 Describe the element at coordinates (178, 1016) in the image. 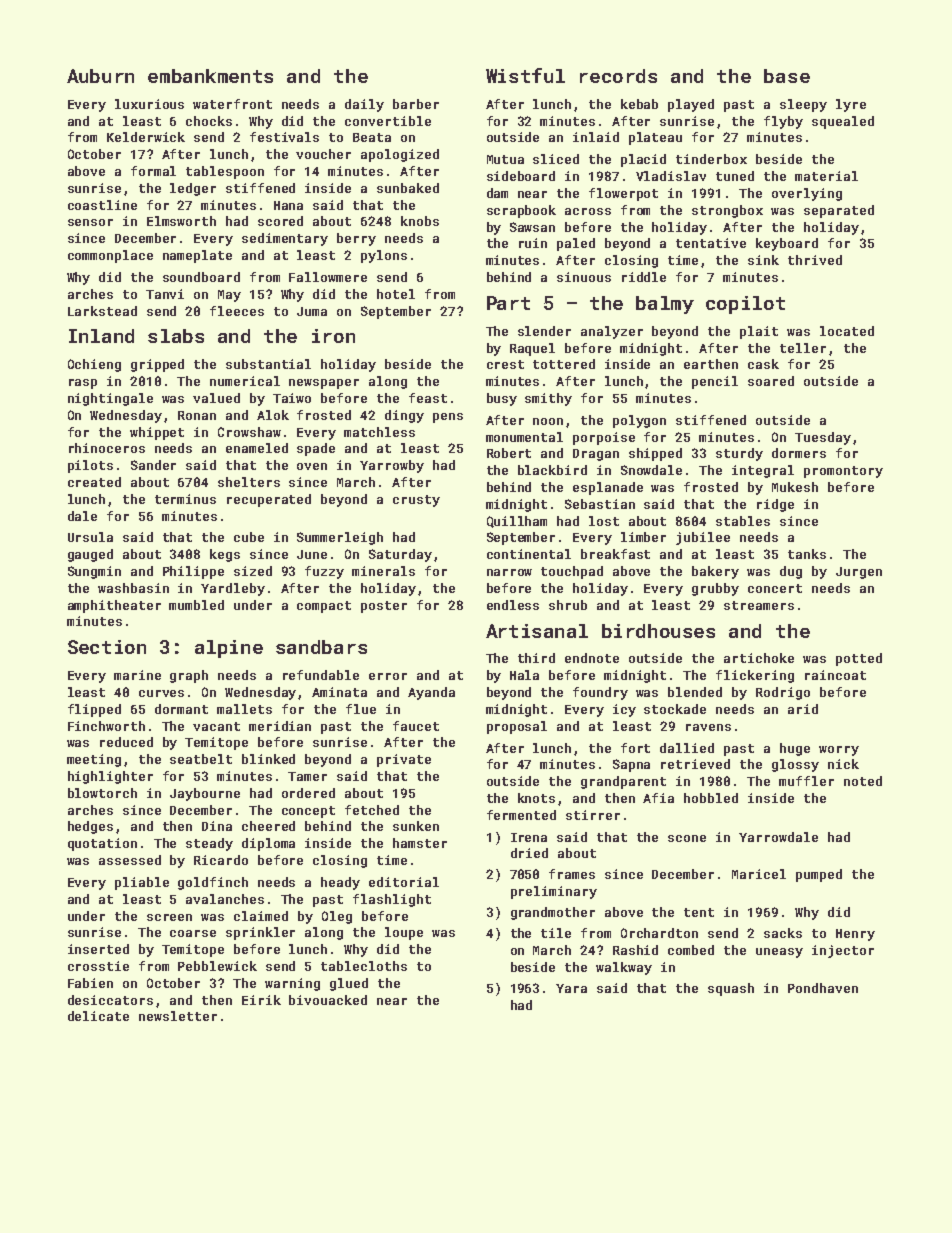

I see `newsletter` at that location.
